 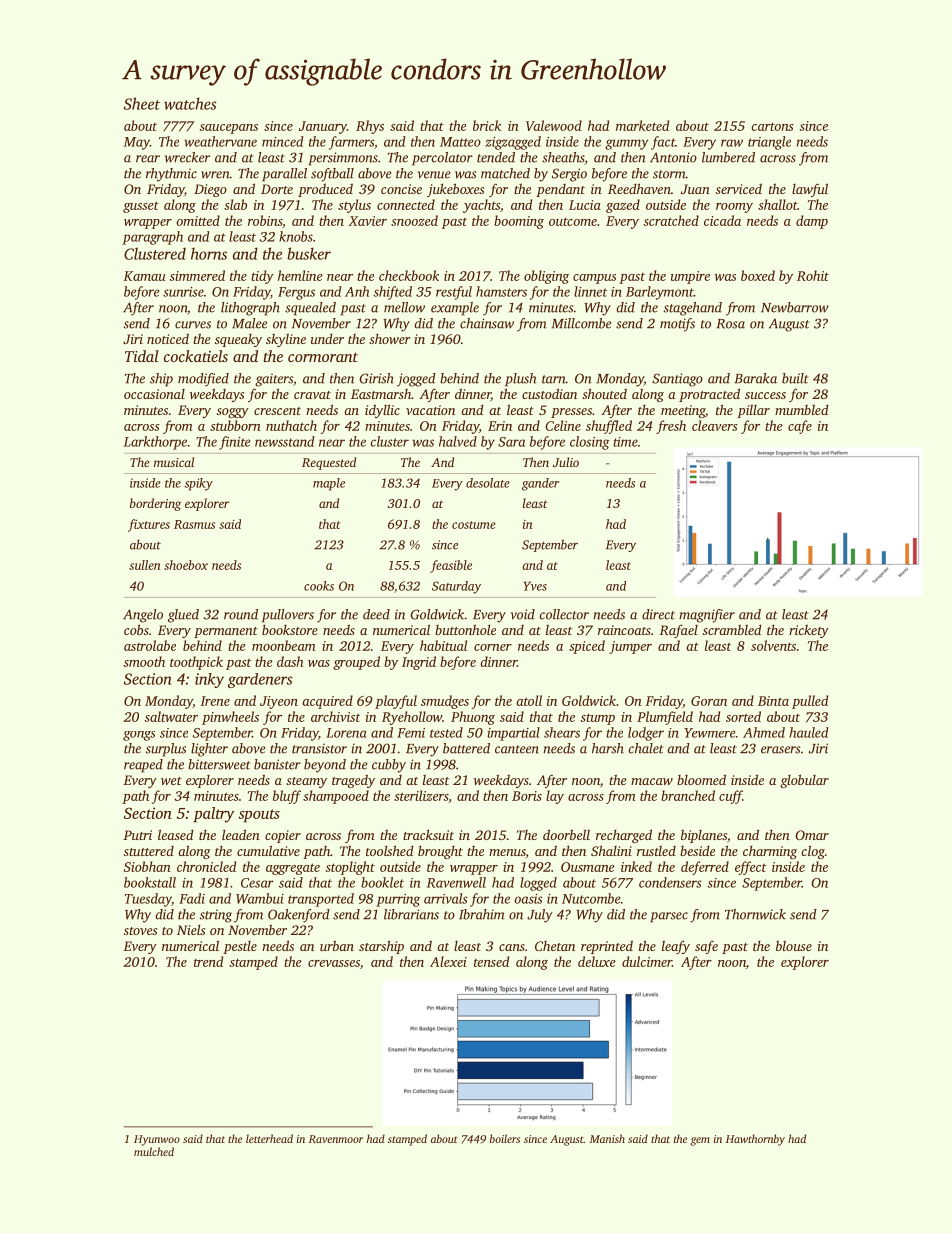 What do you see at coordinates (208, 961) in the document?
I see `trend` at bounding box center [208, 961].
